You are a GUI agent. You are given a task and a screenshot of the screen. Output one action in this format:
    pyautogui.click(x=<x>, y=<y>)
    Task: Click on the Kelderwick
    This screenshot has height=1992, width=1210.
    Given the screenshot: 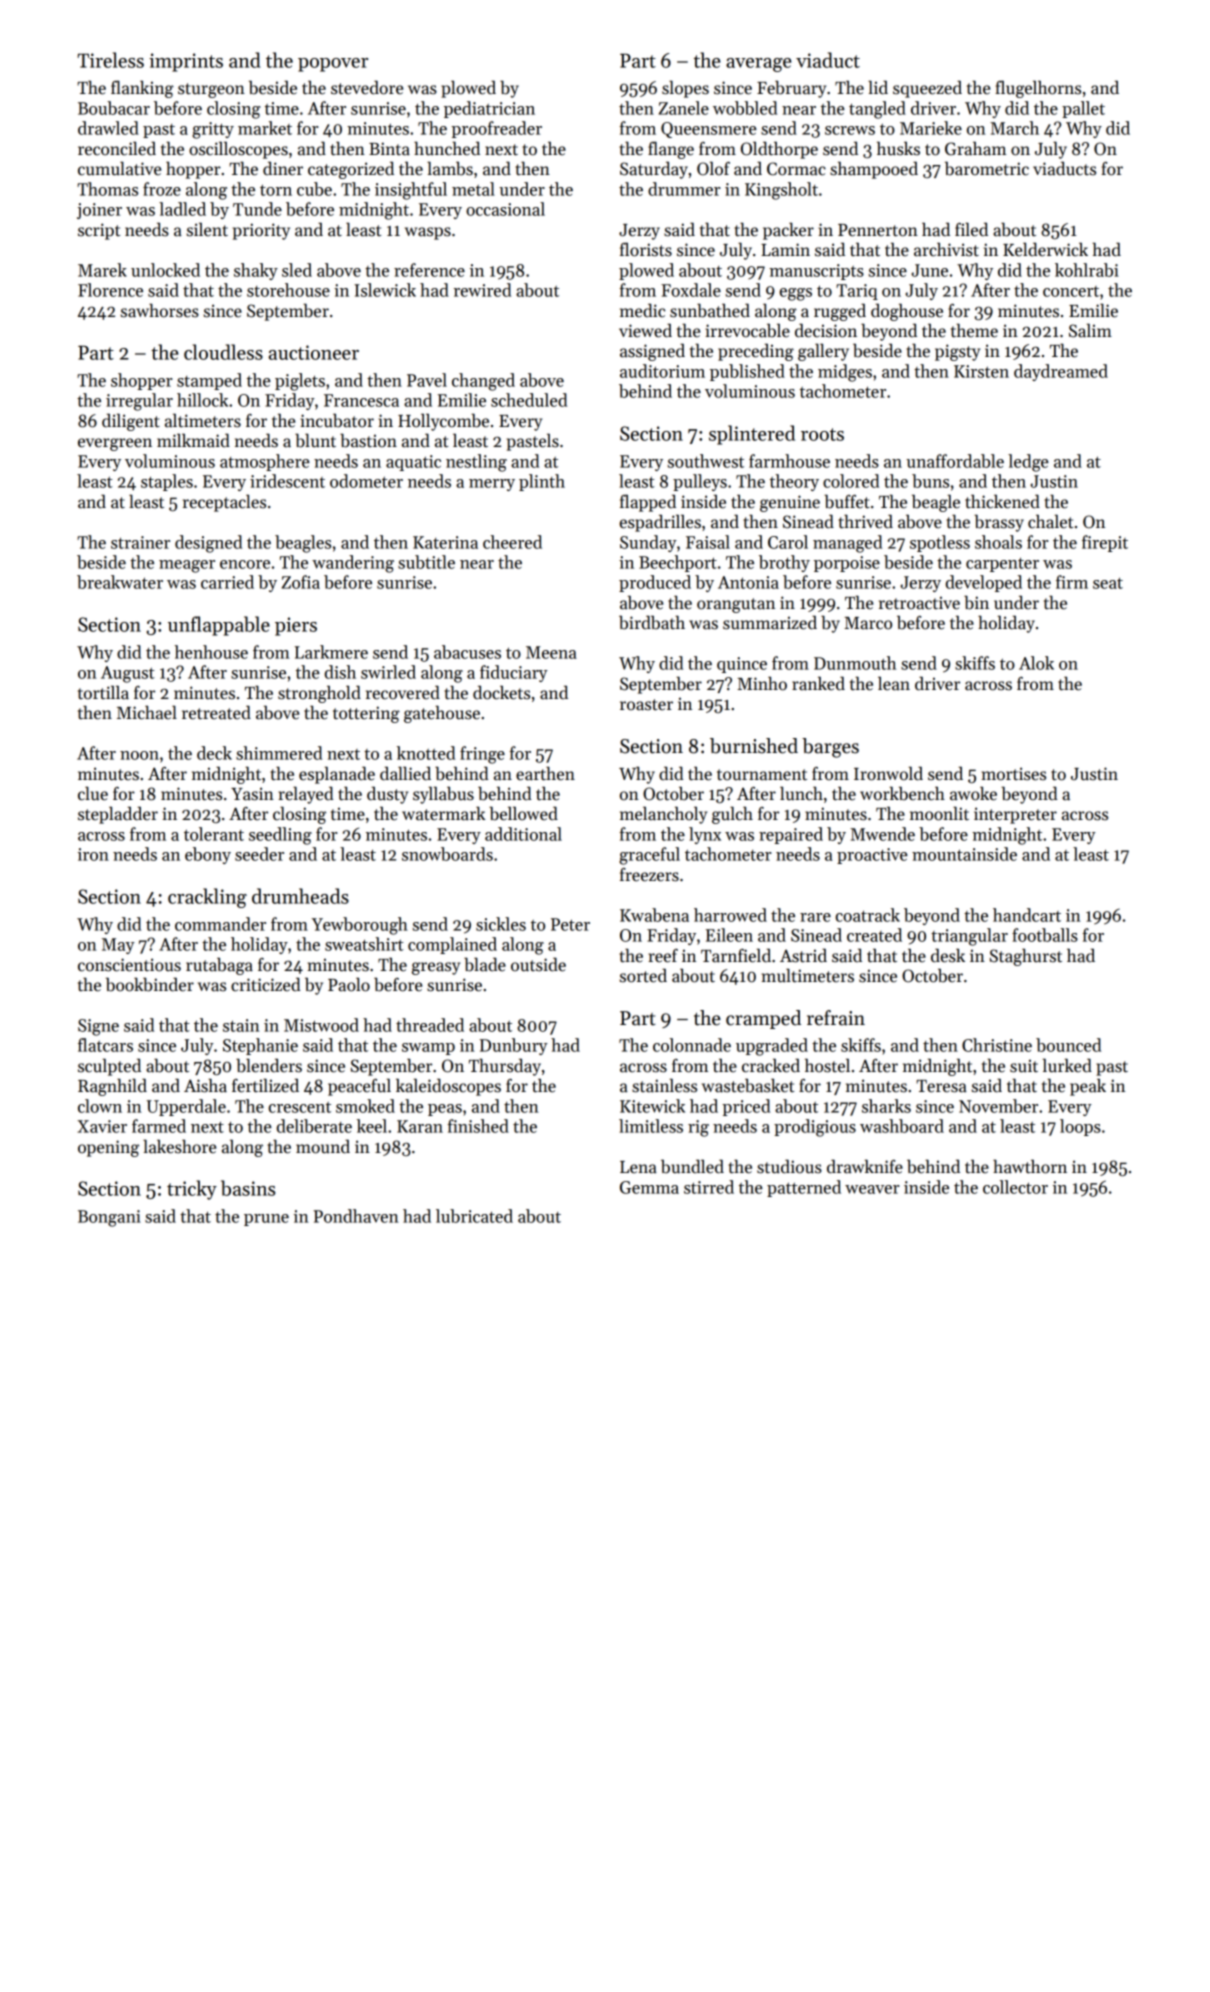 What is the action you would take?
    pyautogui.click(x=1045, y=249)
